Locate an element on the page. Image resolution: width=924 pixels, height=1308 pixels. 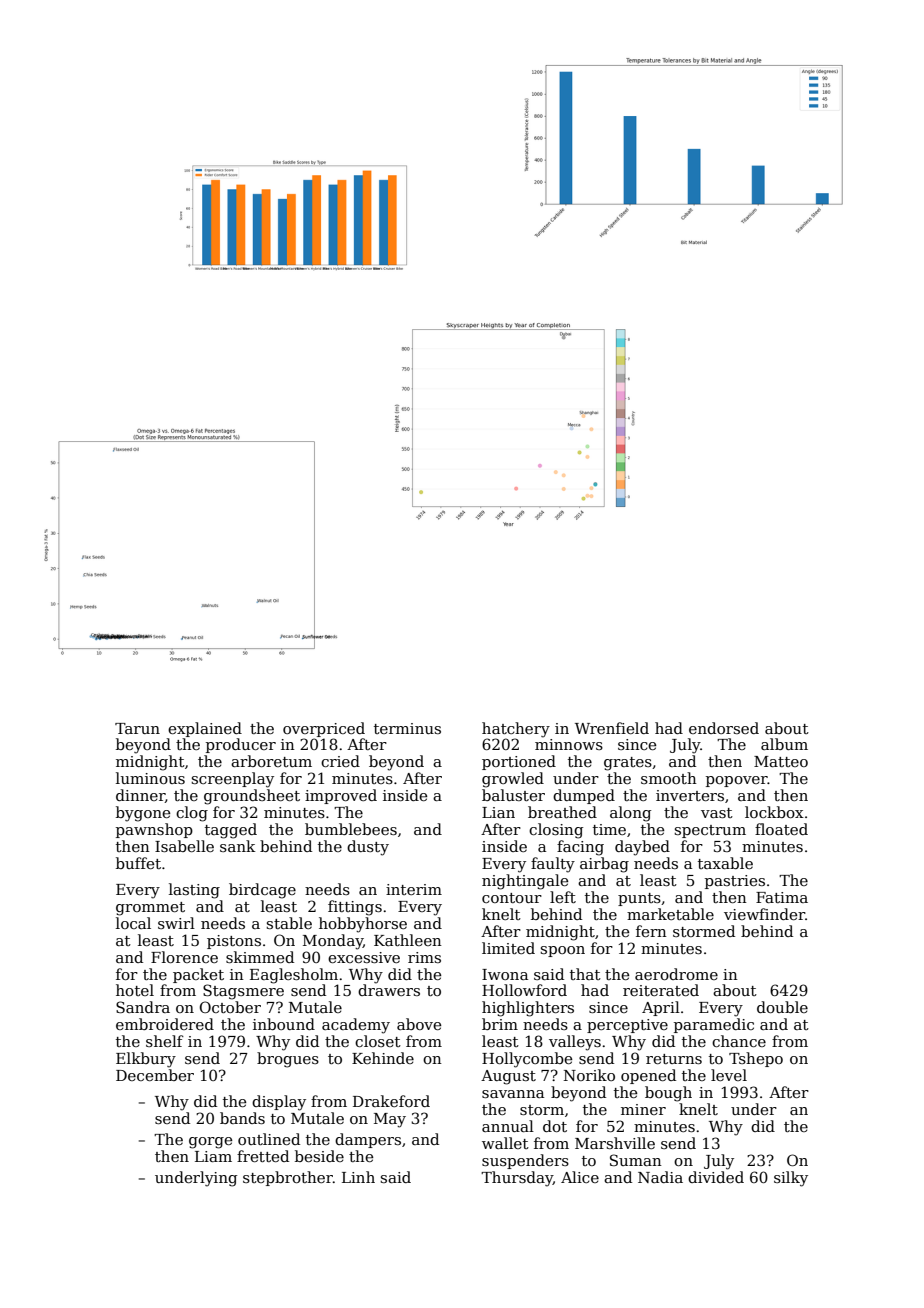
explained is located at coordinates (205, 729).
